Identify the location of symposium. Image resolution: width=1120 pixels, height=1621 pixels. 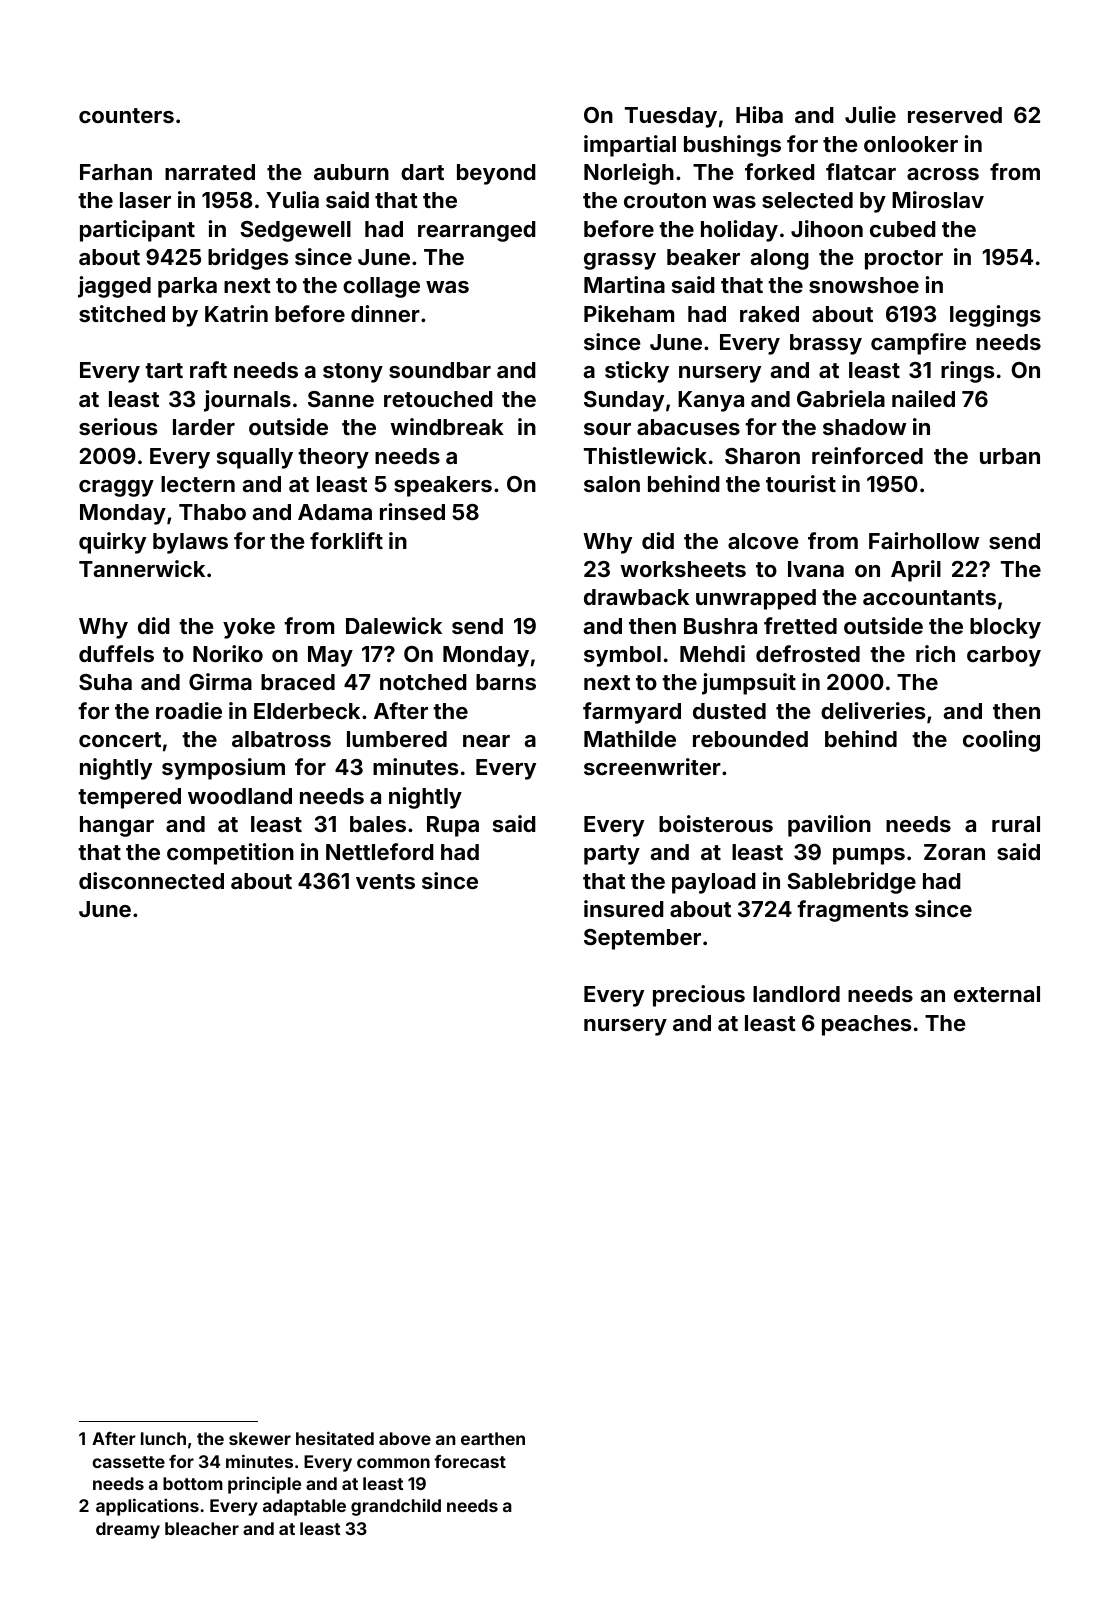
(223, 769).
